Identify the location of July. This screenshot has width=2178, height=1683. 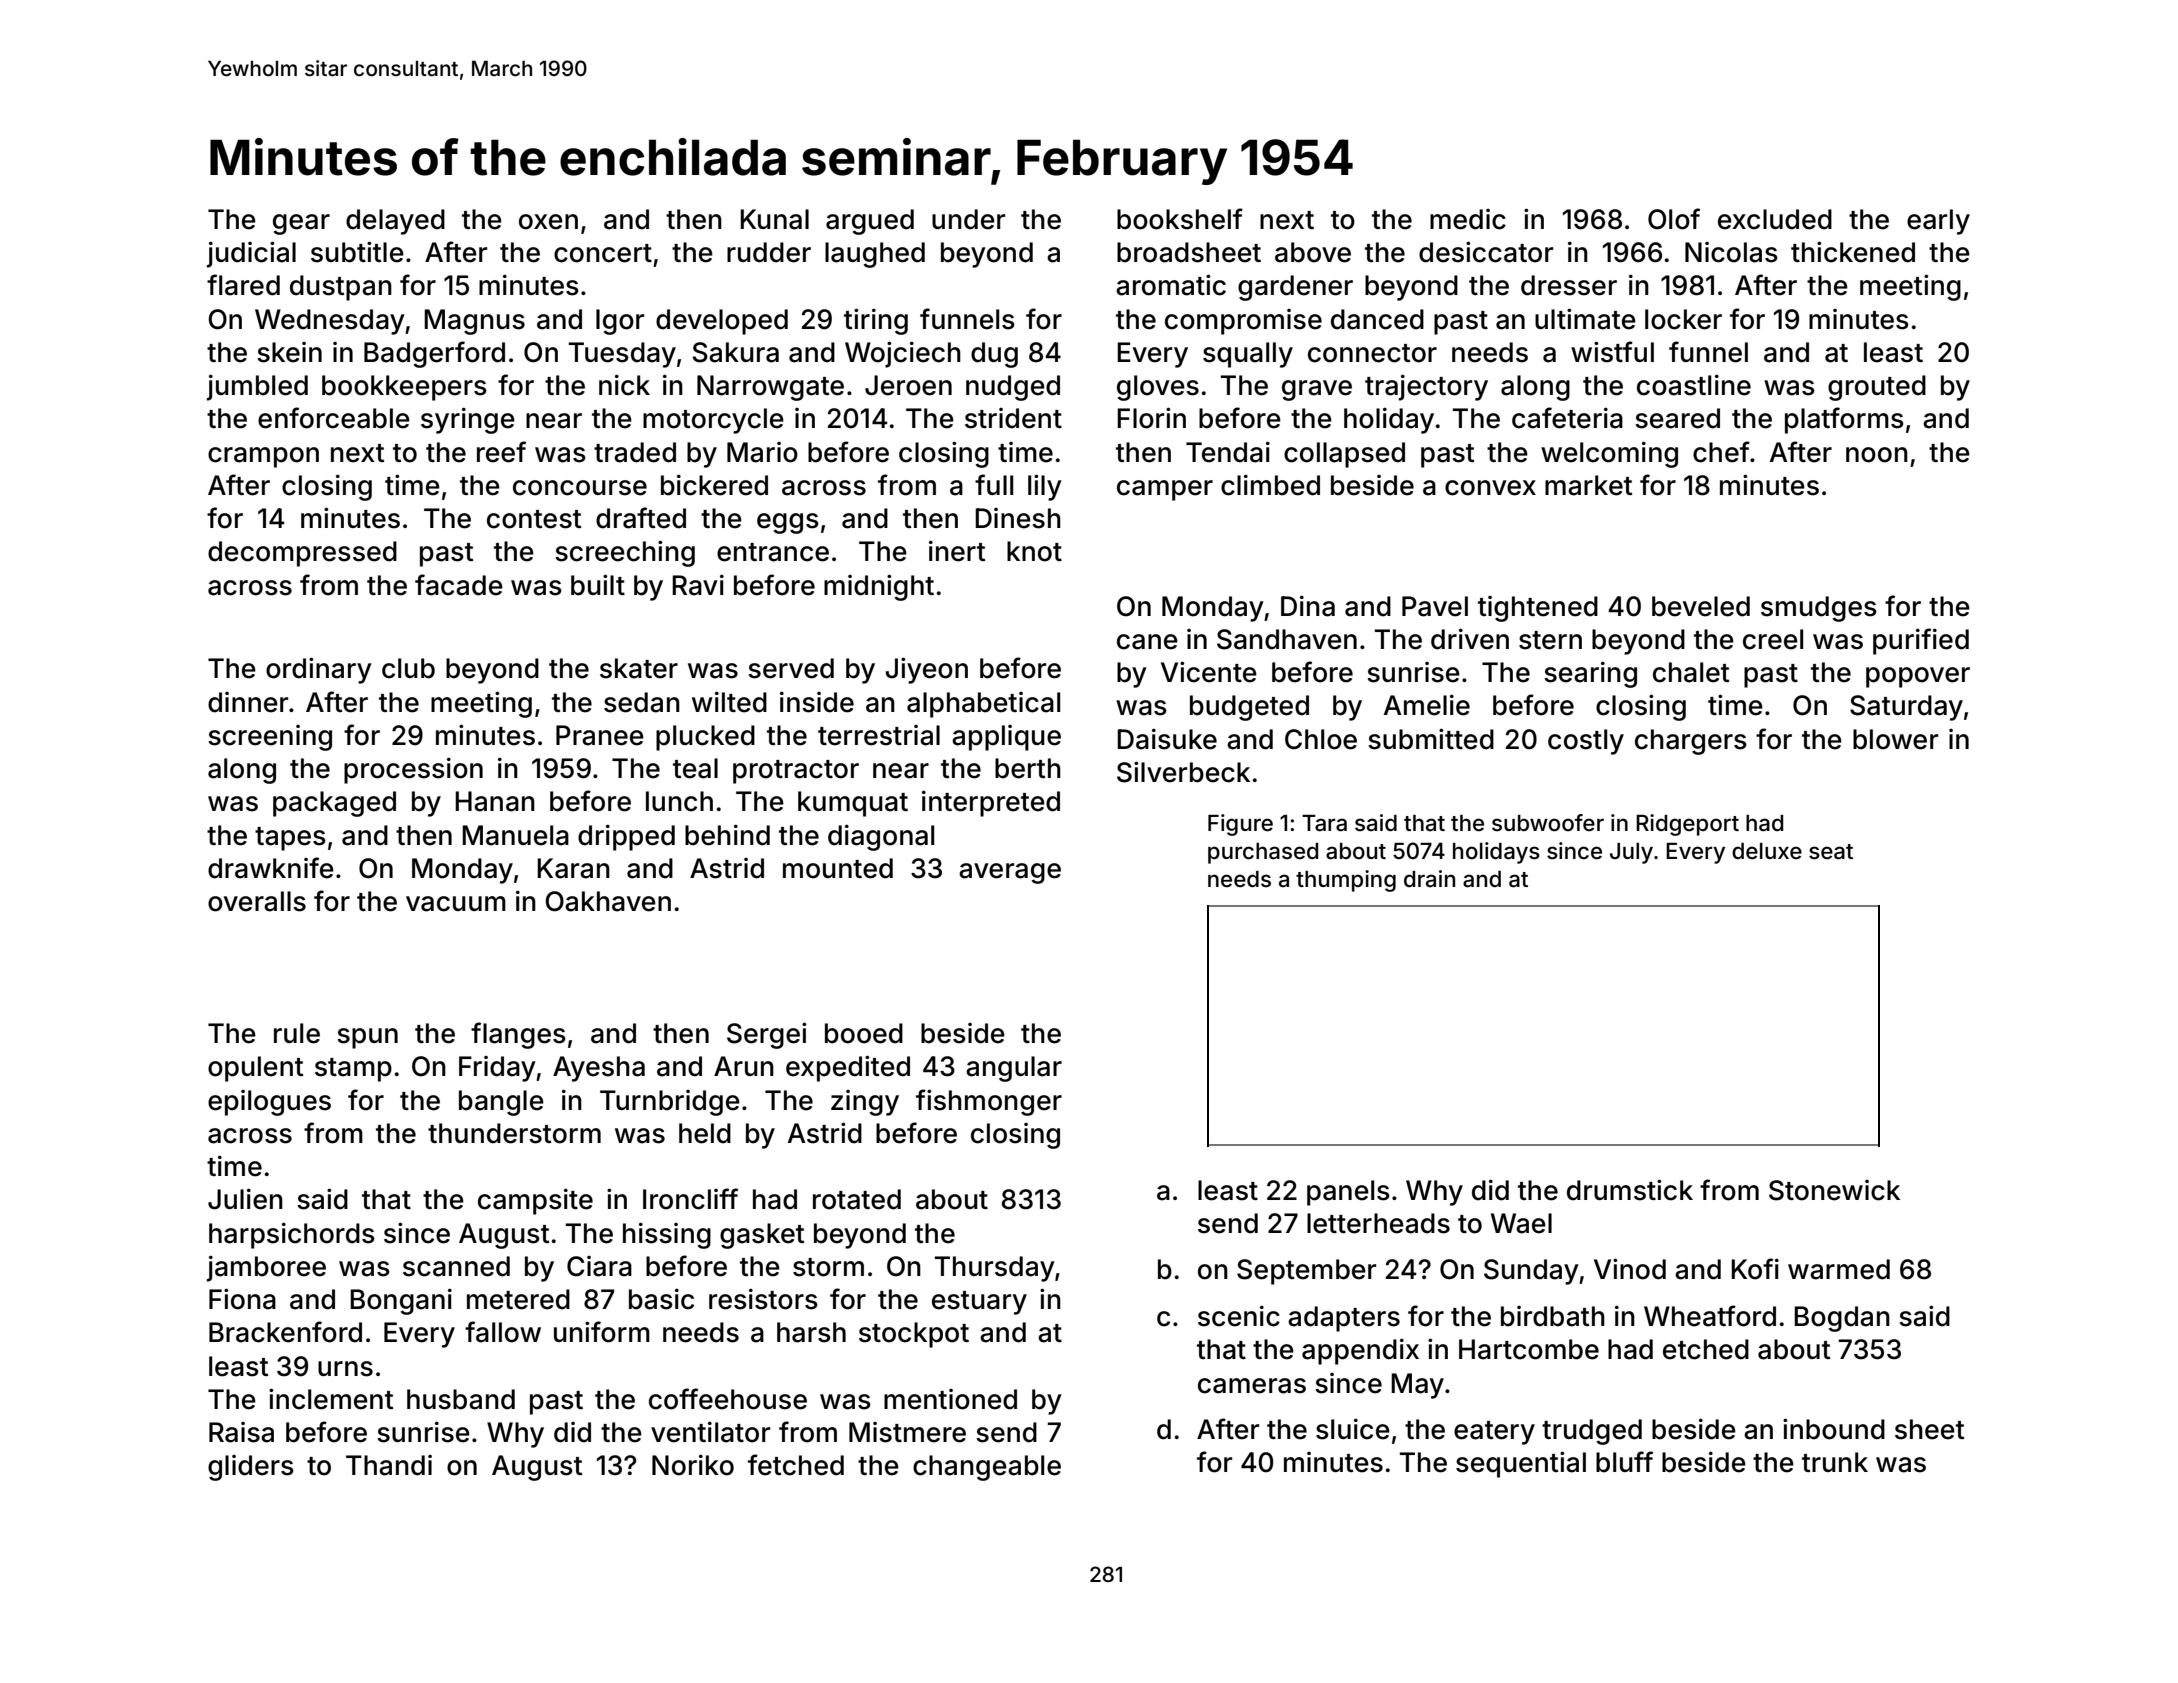
(1631, 853).
